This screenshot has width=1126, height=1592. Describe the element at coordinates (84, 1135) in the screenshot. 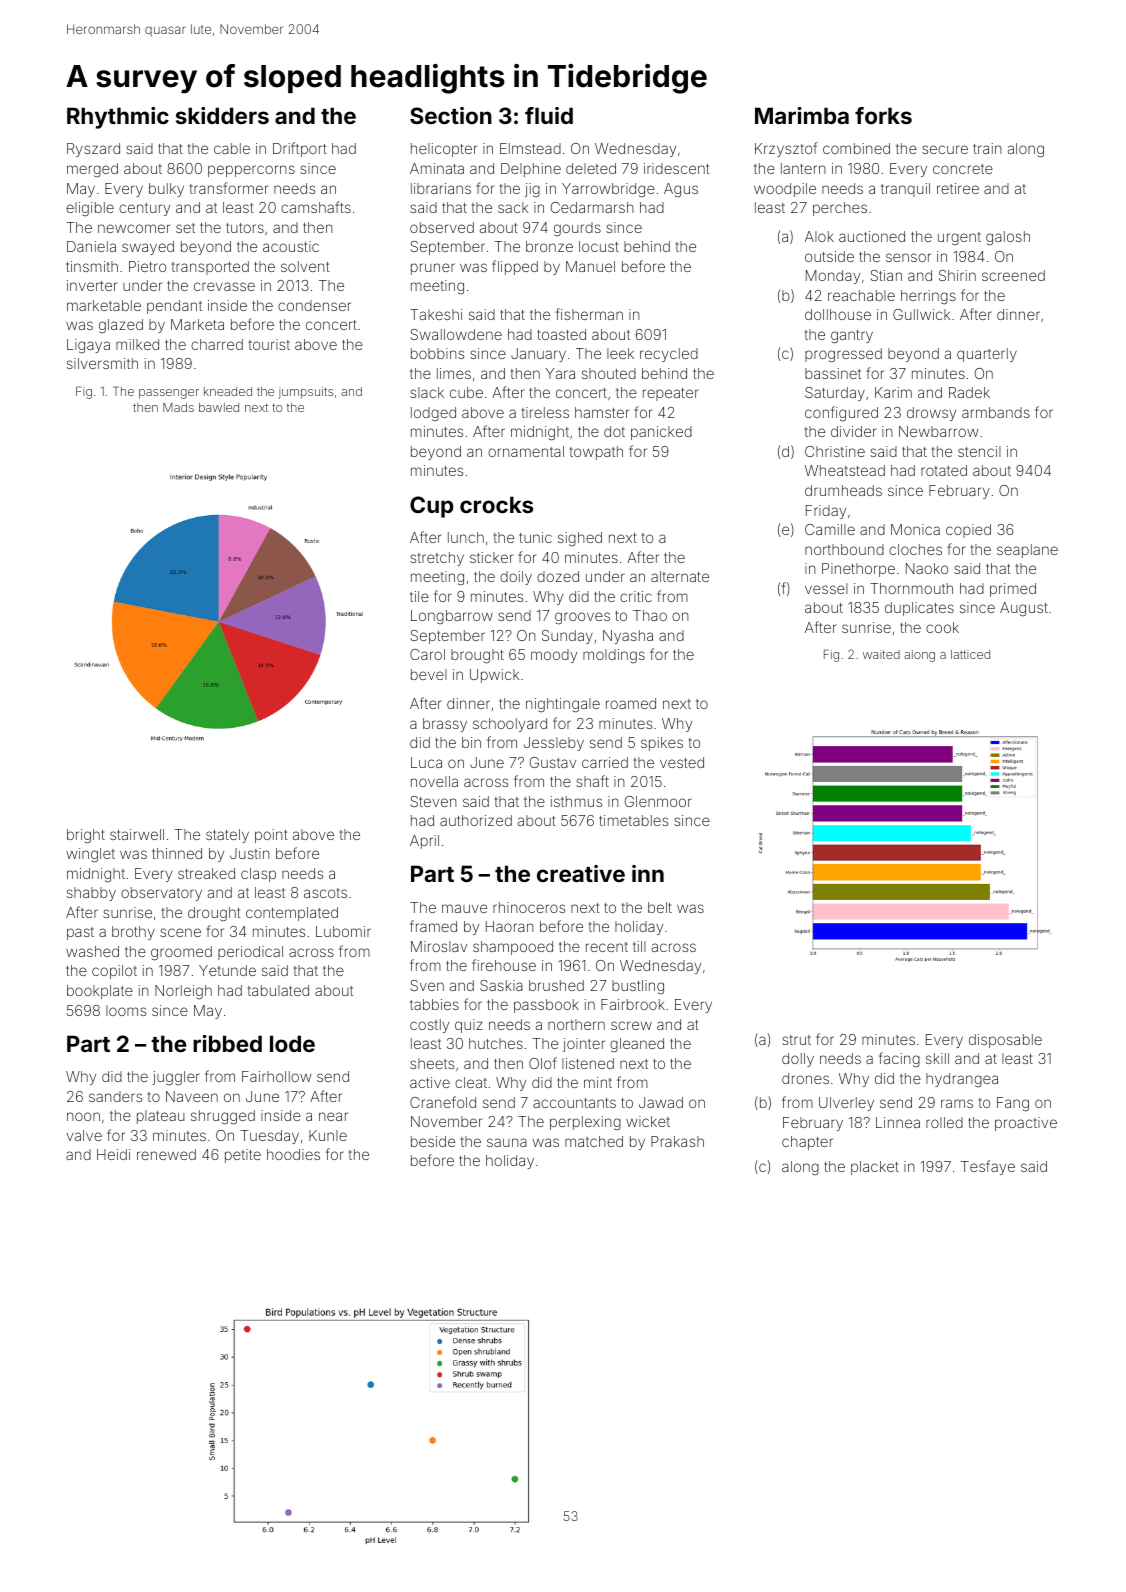

I see `valve` at that location.
